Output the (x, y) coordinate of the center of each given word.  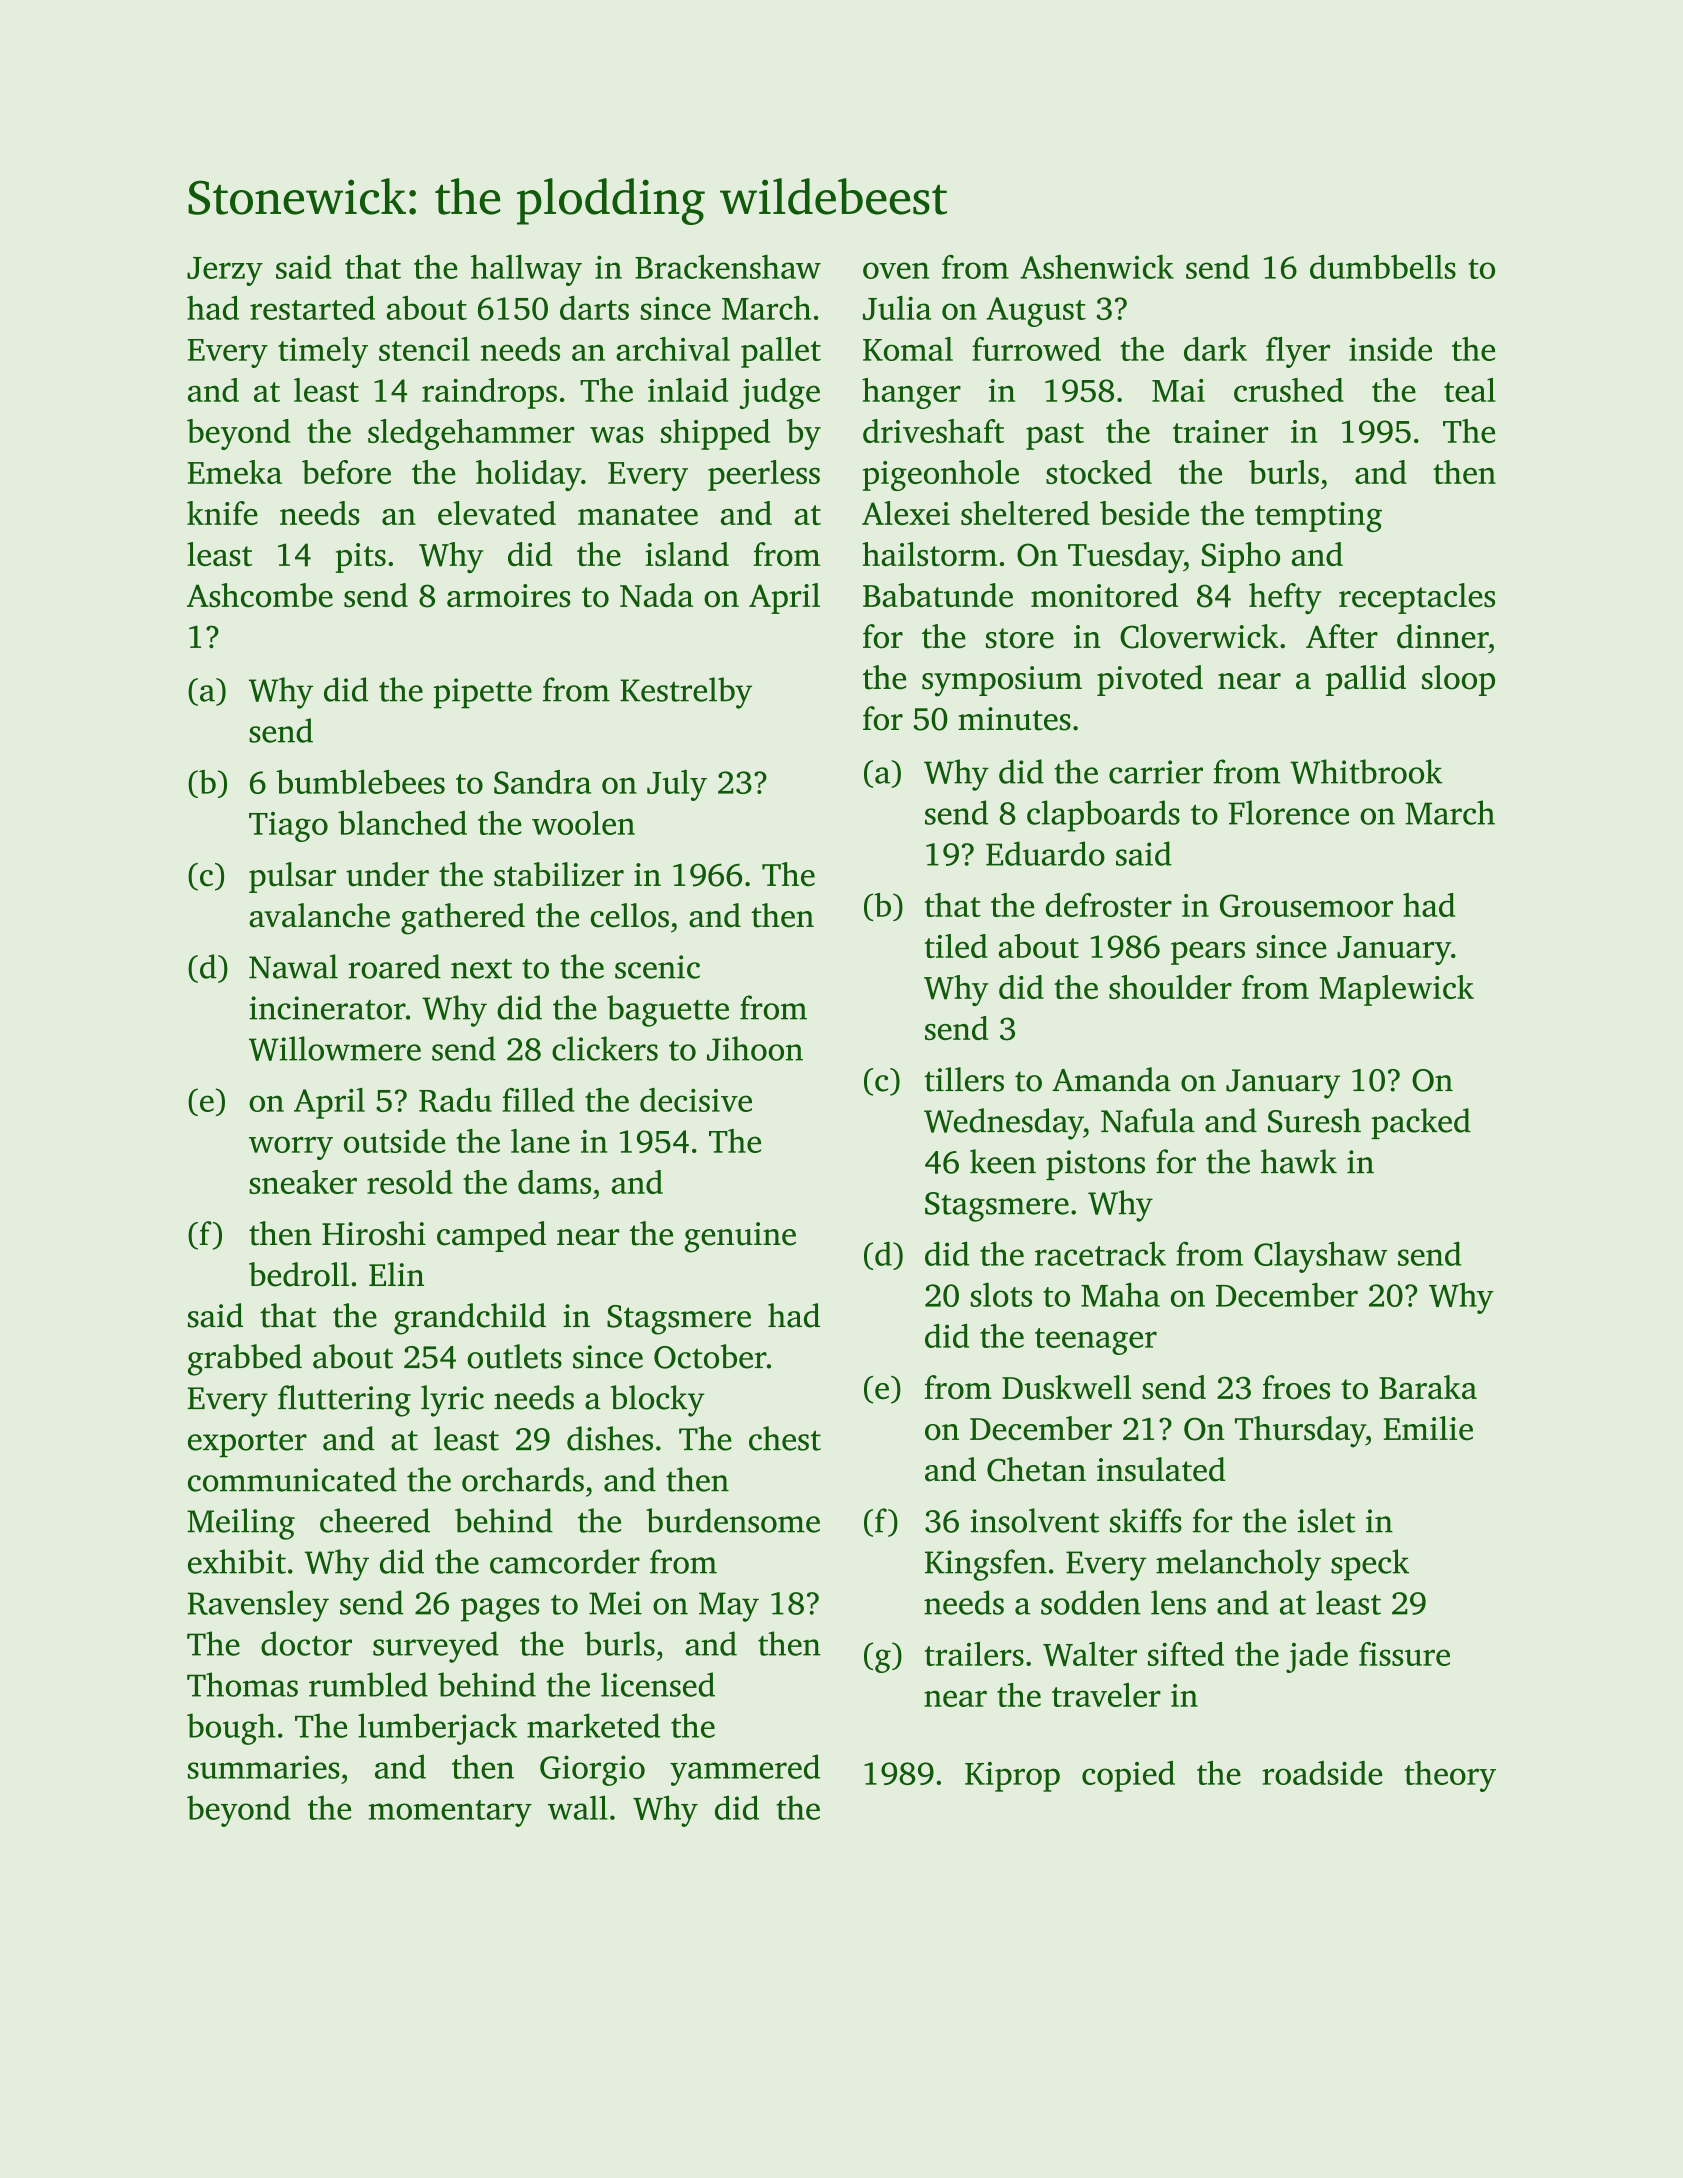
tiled (956, 946)
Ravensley (258, 1606)
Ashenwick (1097, 267)
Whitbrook (1366, 771)
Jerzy (225, 271)
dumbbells (1383, 267)
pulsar (292, 877)
